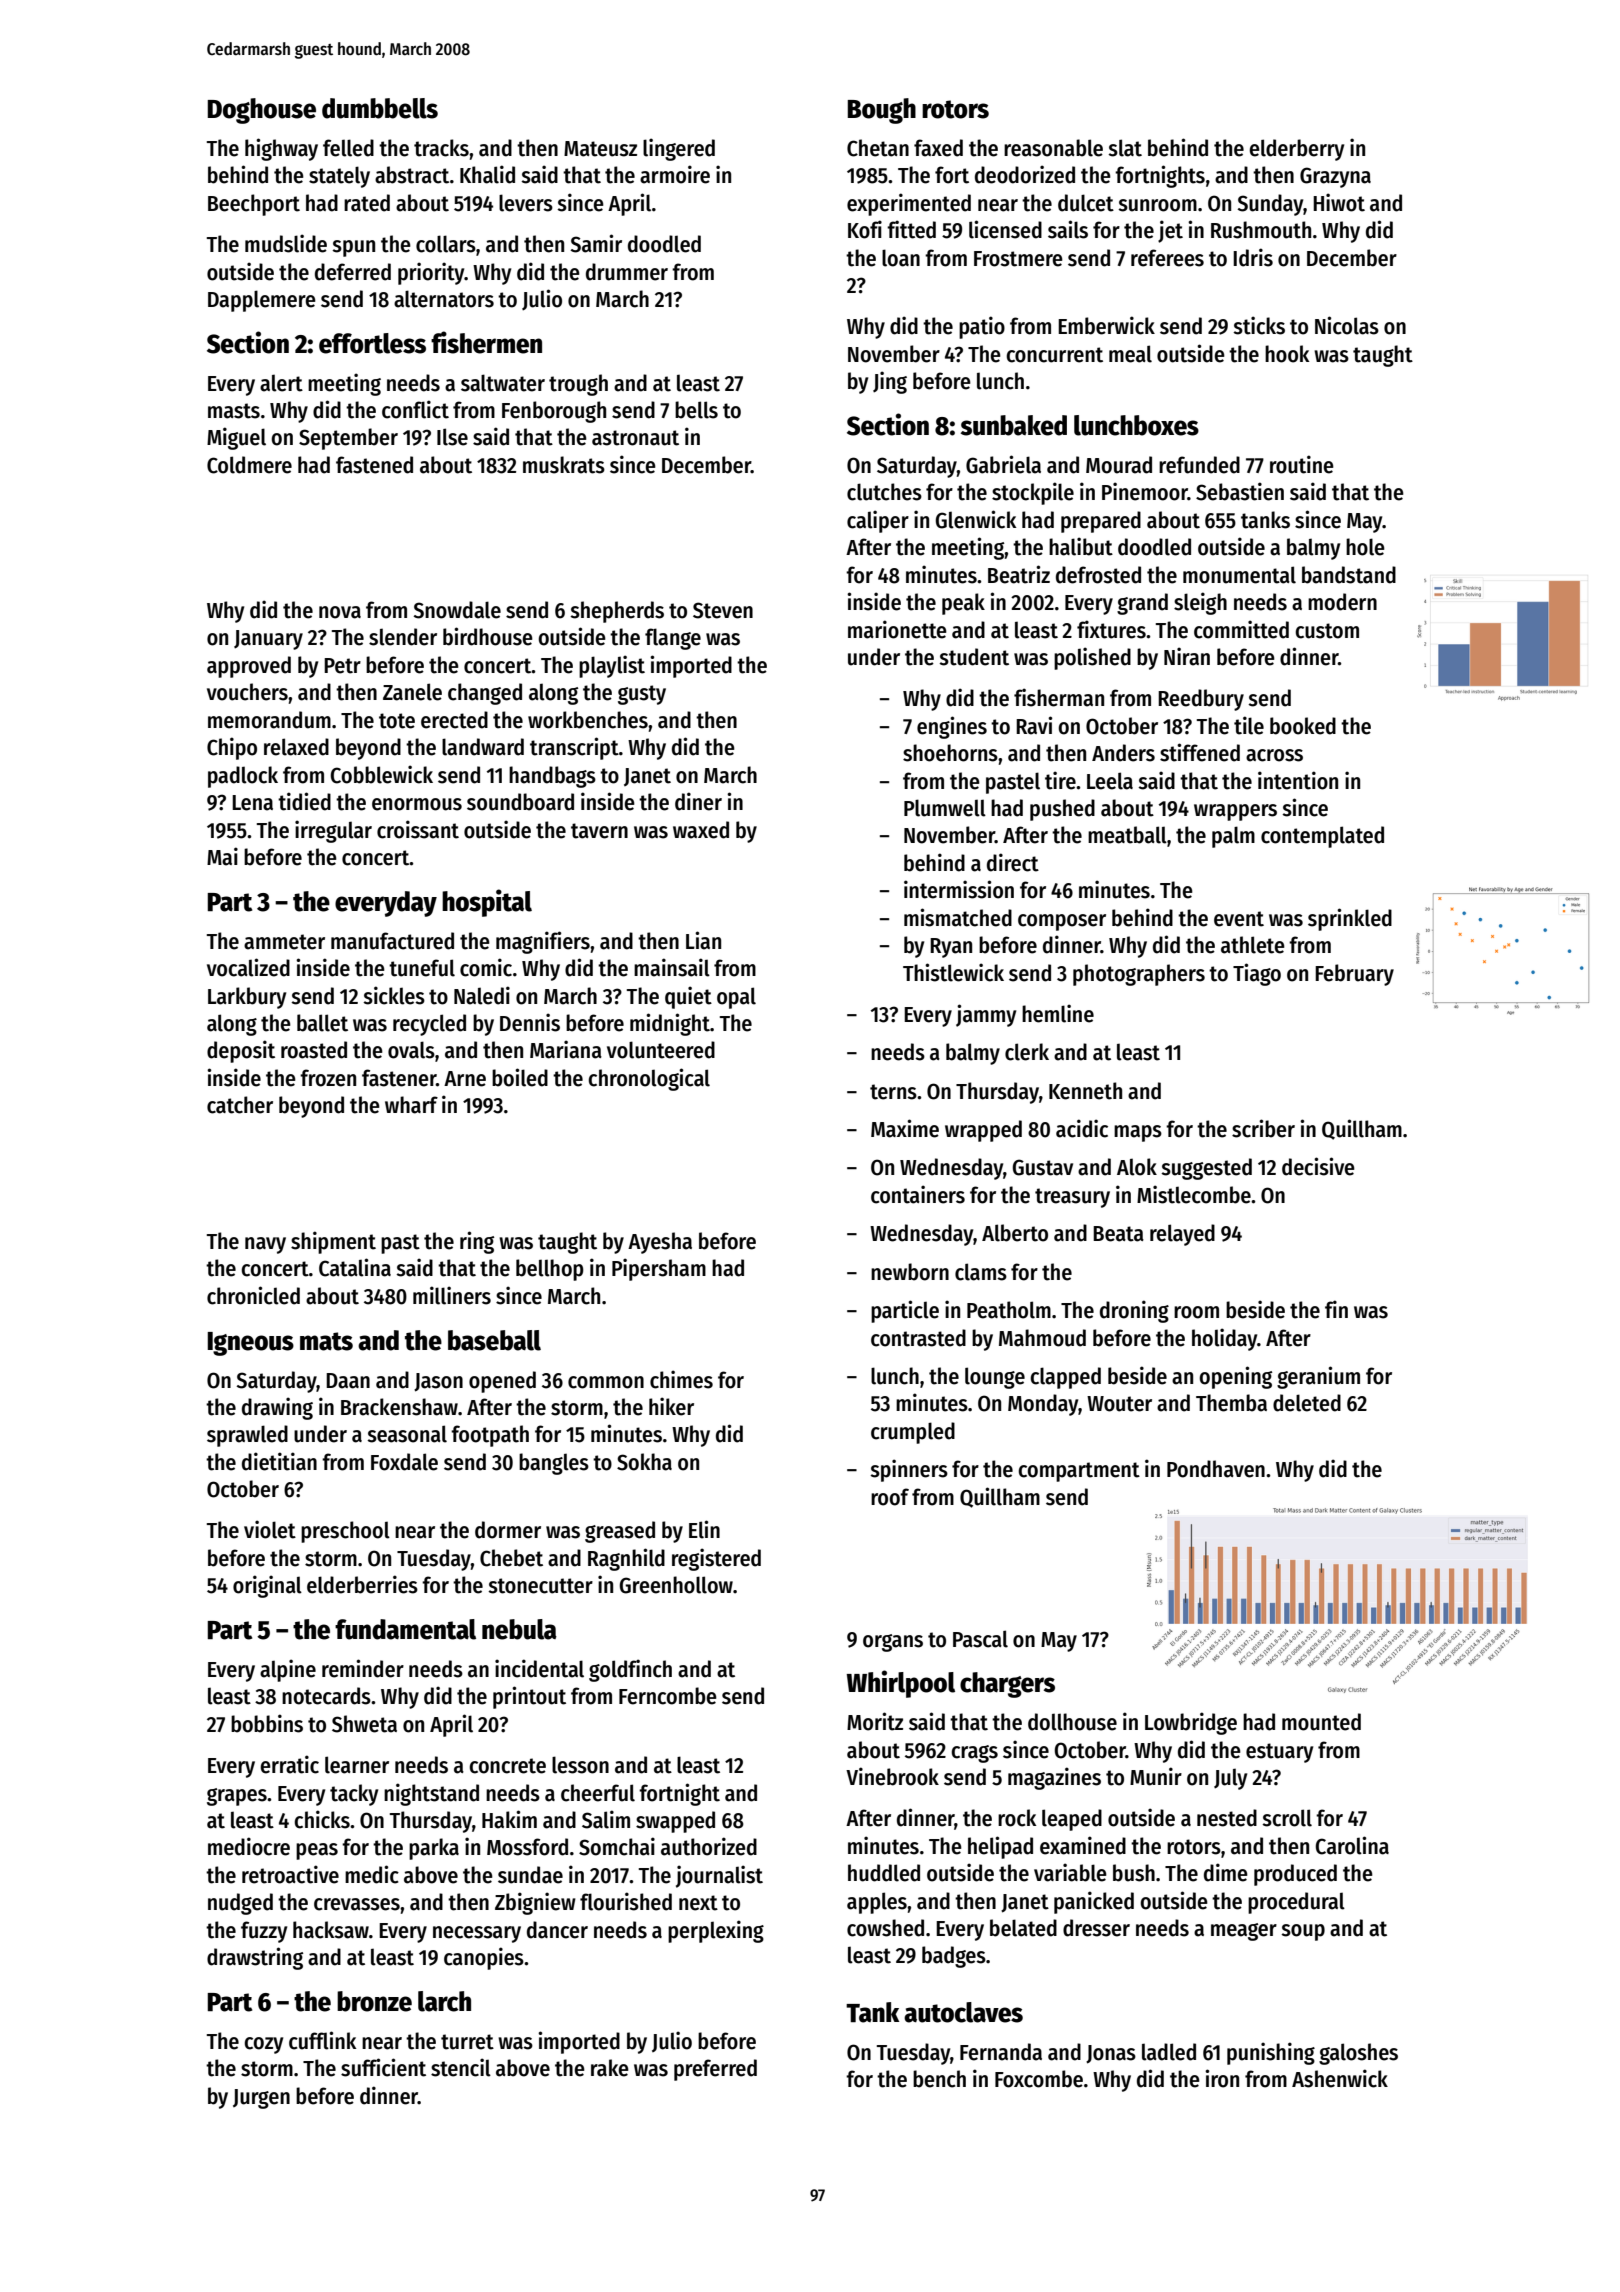 The image size is (1620, 2292). Describe the element at coordinates (234, 411) in the screenshot. I see `masts` at that location.
